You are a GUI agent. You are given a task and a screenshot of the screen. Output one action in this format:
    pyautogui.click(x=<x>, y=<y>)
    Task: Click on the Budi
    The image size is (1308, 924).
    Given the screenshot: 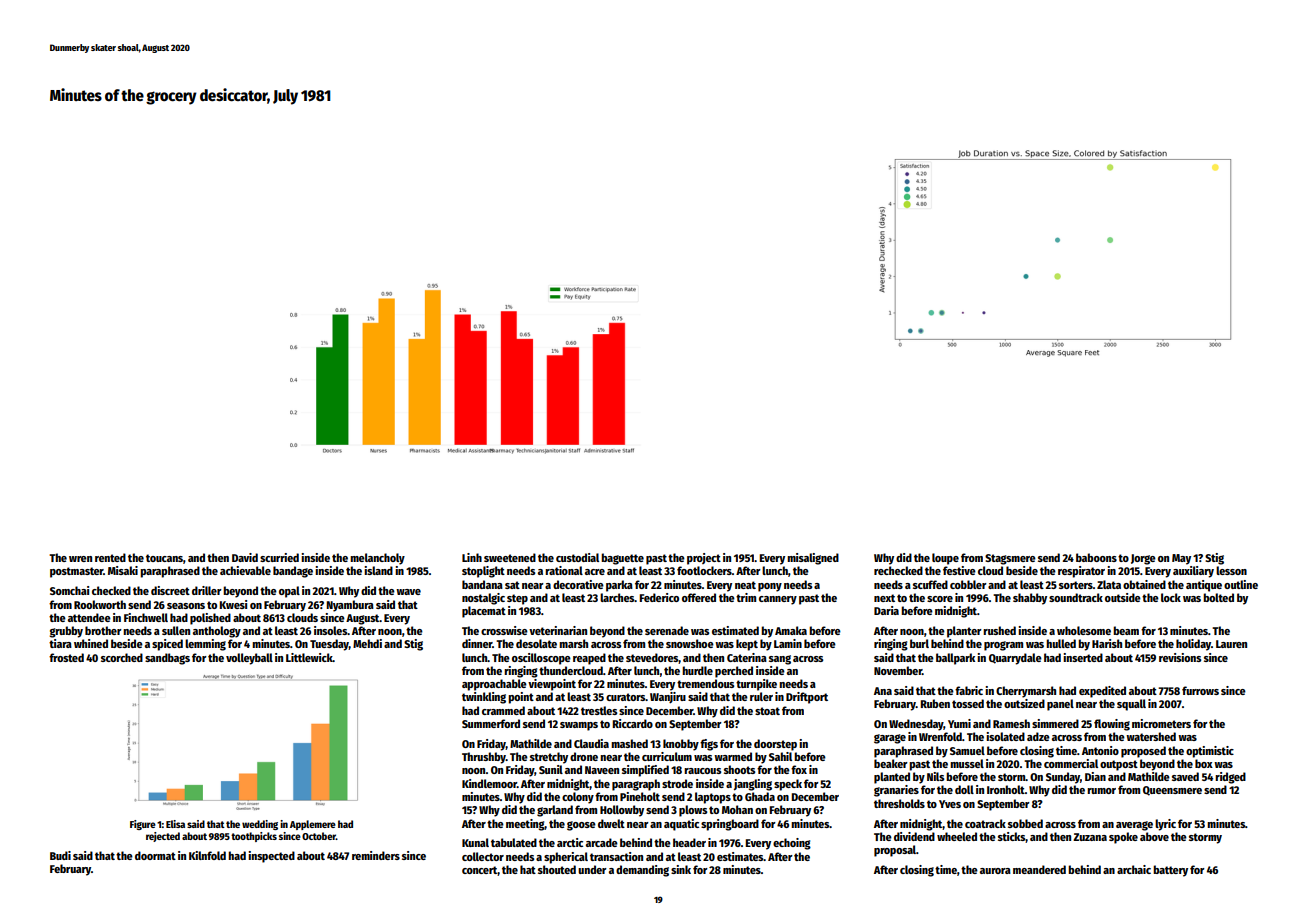 What is the action you would take?
    pyautogui.click(x=60, y=855)
